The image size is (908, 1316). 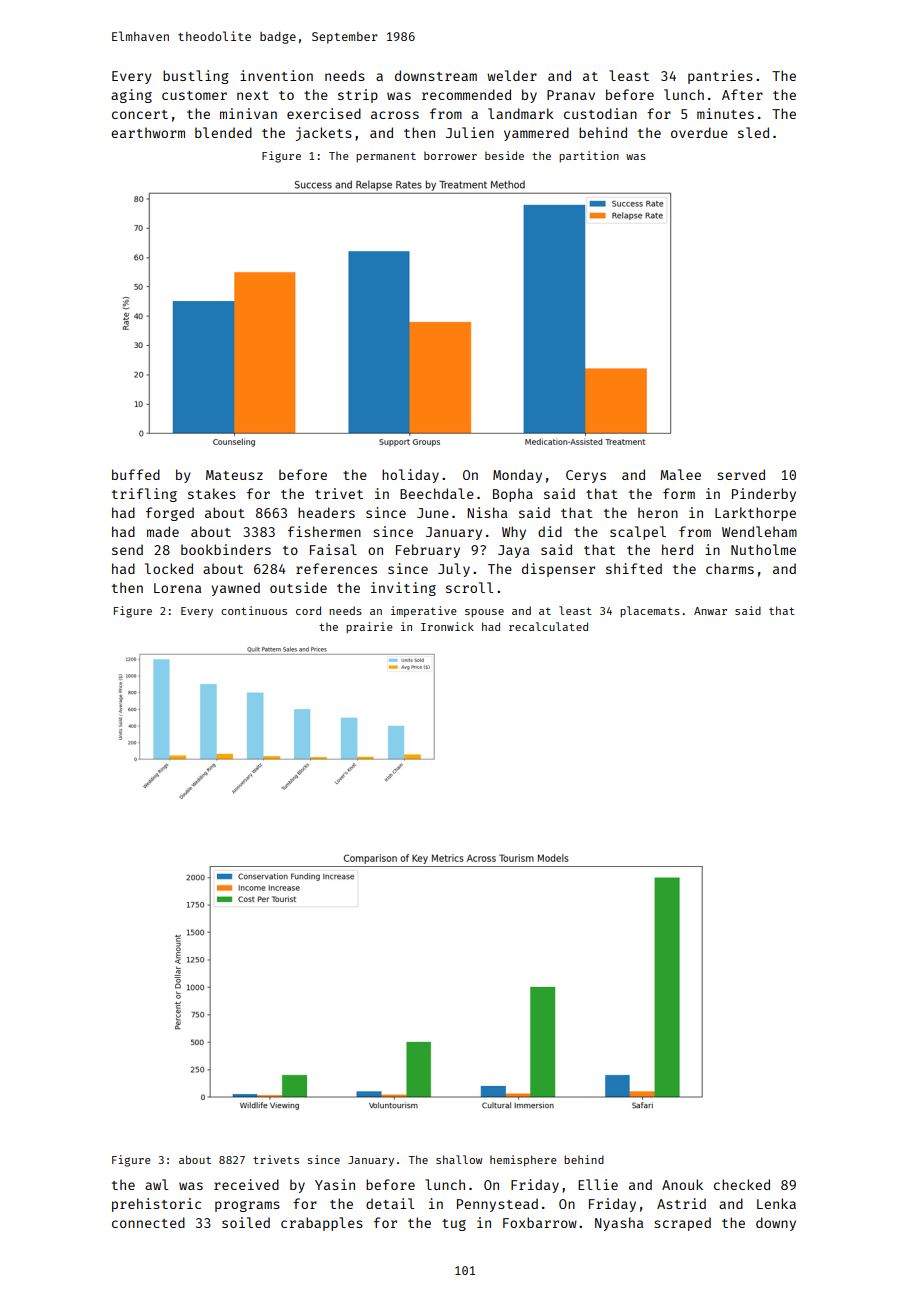 I want to click on Nutholme, so click(x=763, y=549).
